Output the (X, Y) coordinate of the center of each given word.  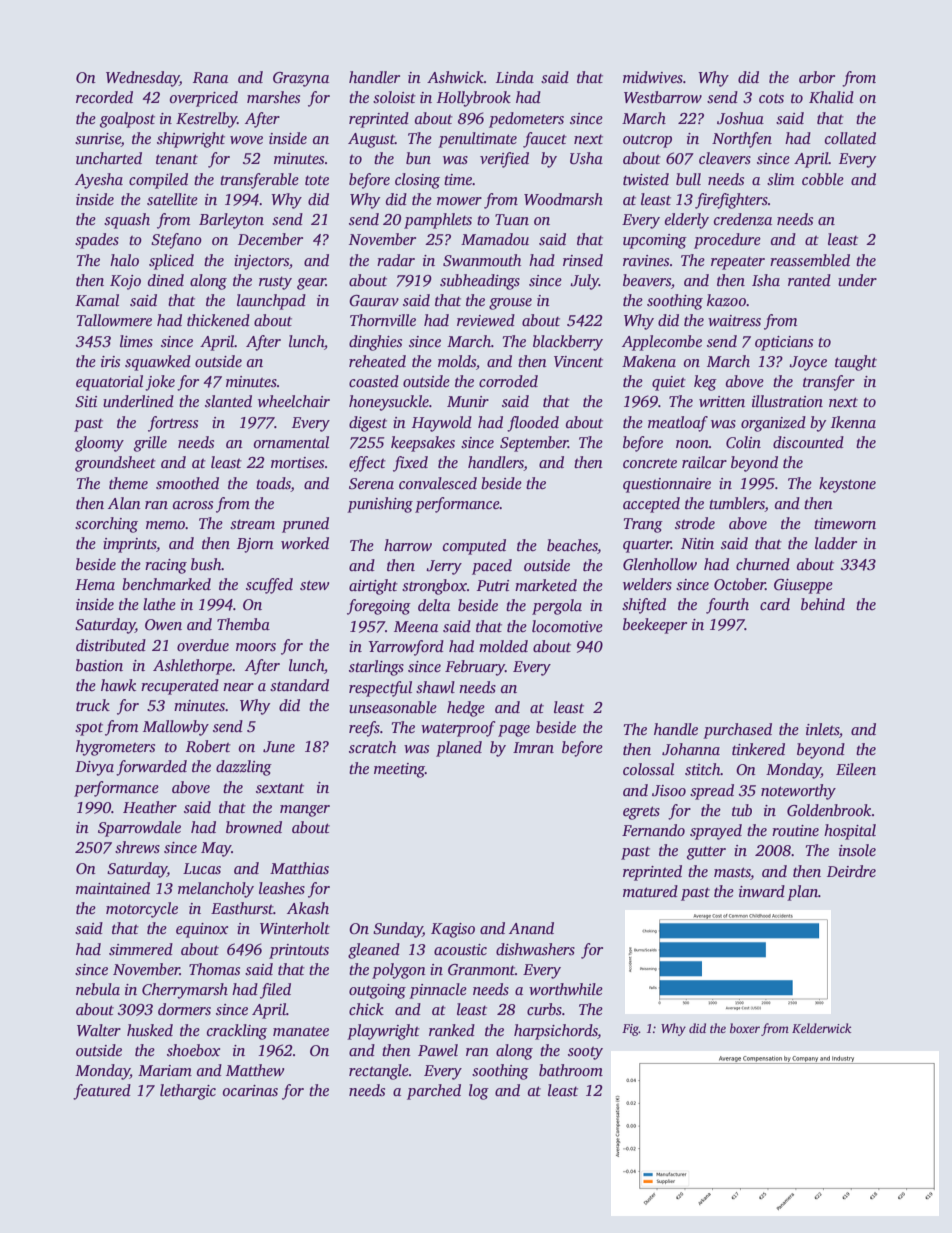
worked (305, 543)
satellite (172, 199)
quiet (669, 383)
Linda (515, 77)
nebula (98, 989)
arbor (817, 77)
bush (206, 564)
